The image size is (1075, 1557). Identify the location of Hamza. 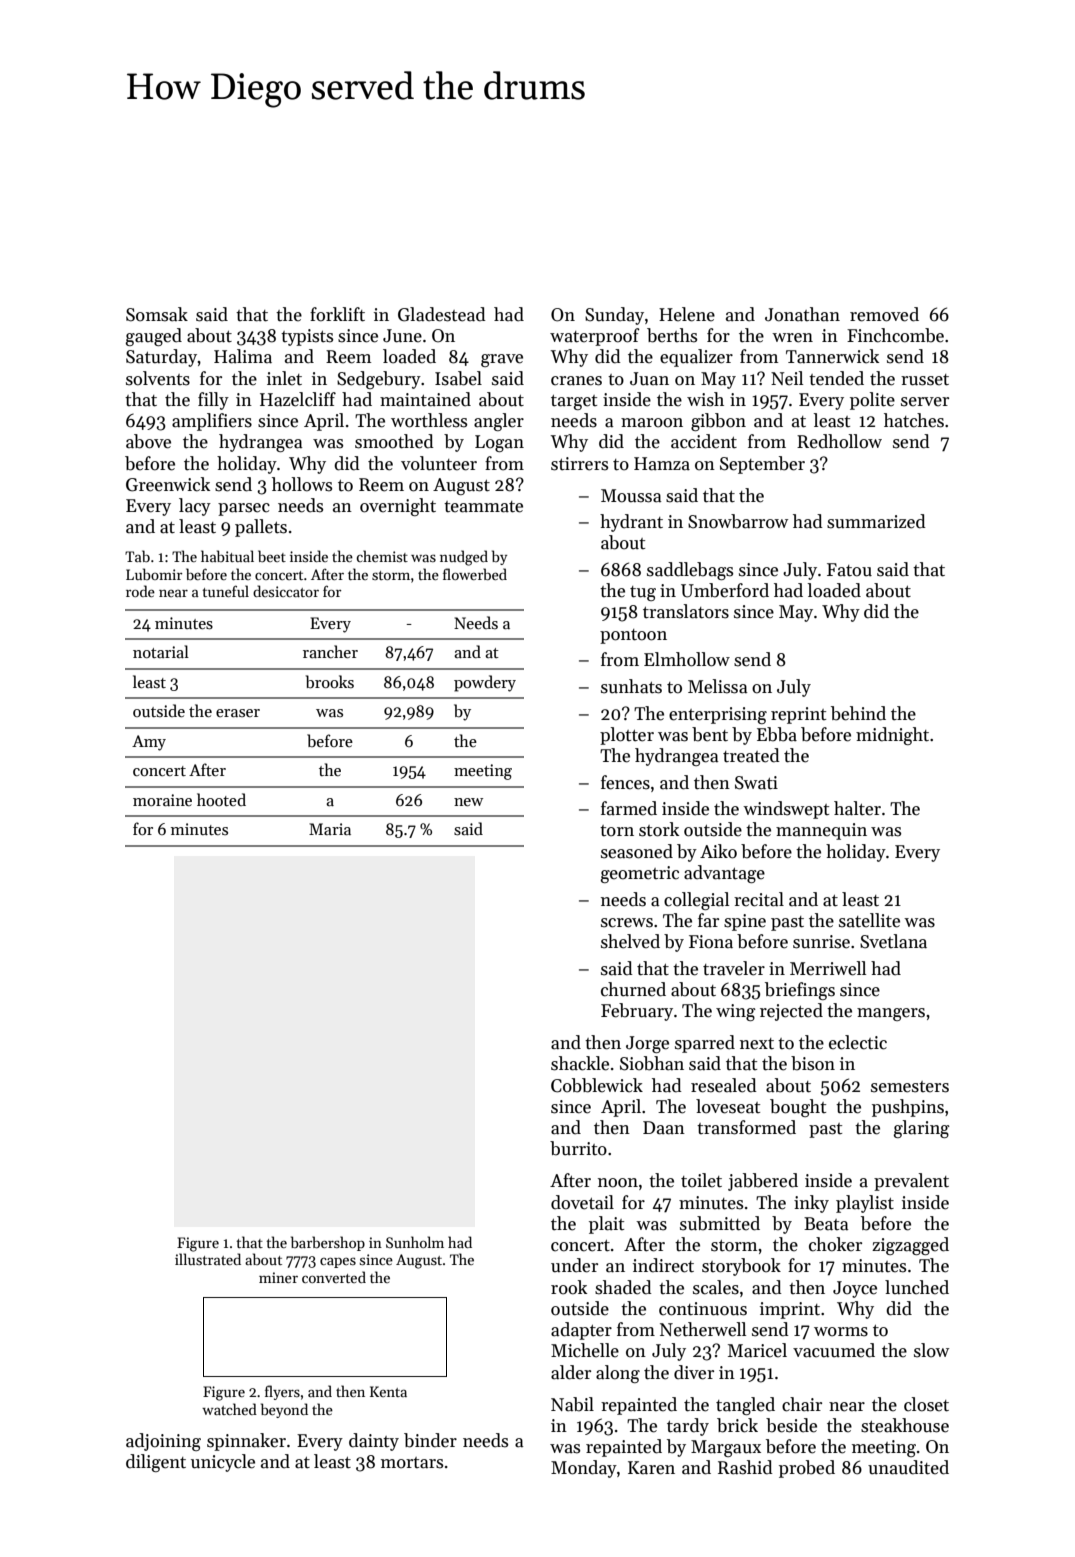
(662, 464).
